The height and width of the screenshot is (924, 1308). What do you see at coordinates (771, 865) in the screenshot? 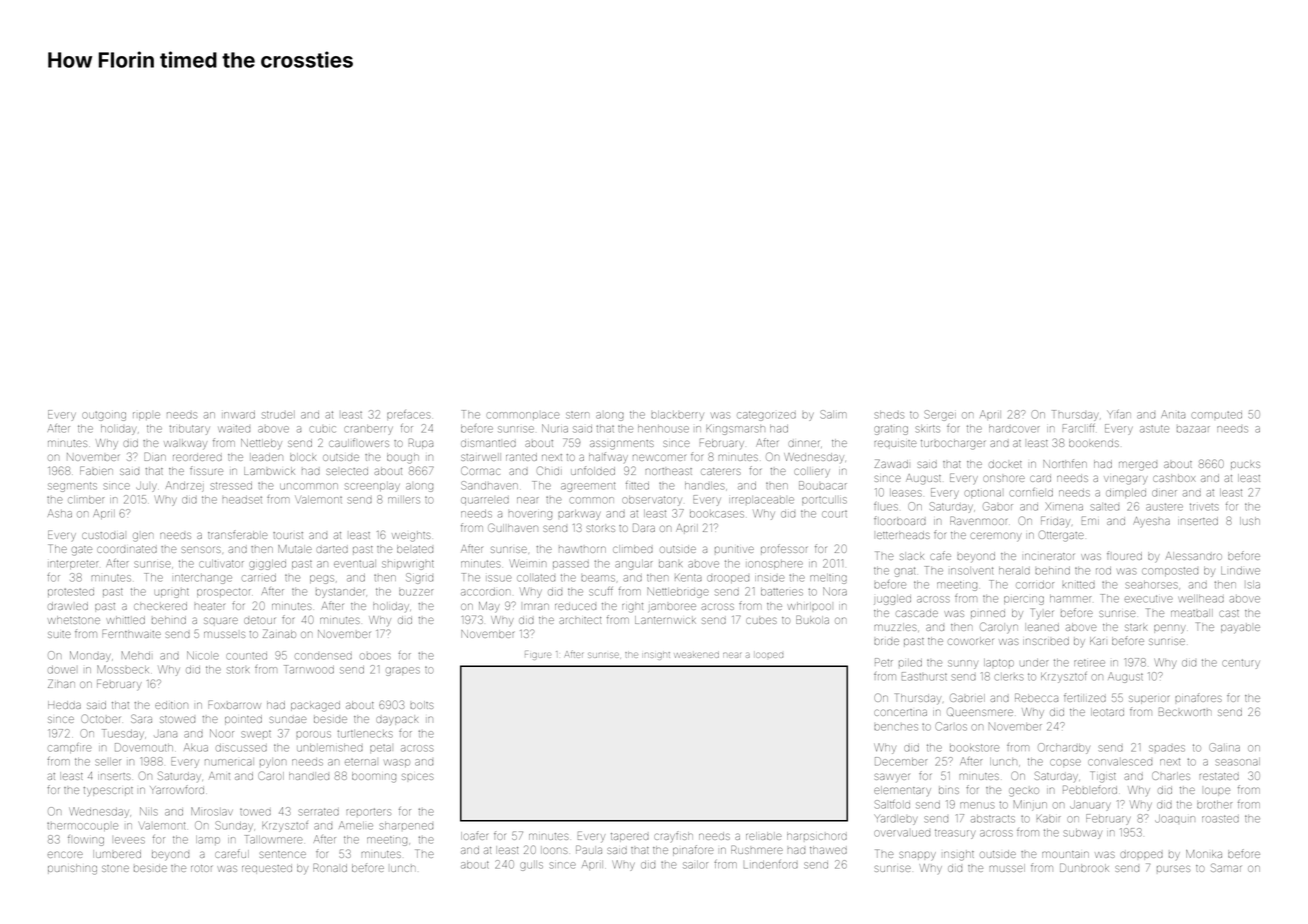
I see `Lindenford` at bounding box center [771, 865].
